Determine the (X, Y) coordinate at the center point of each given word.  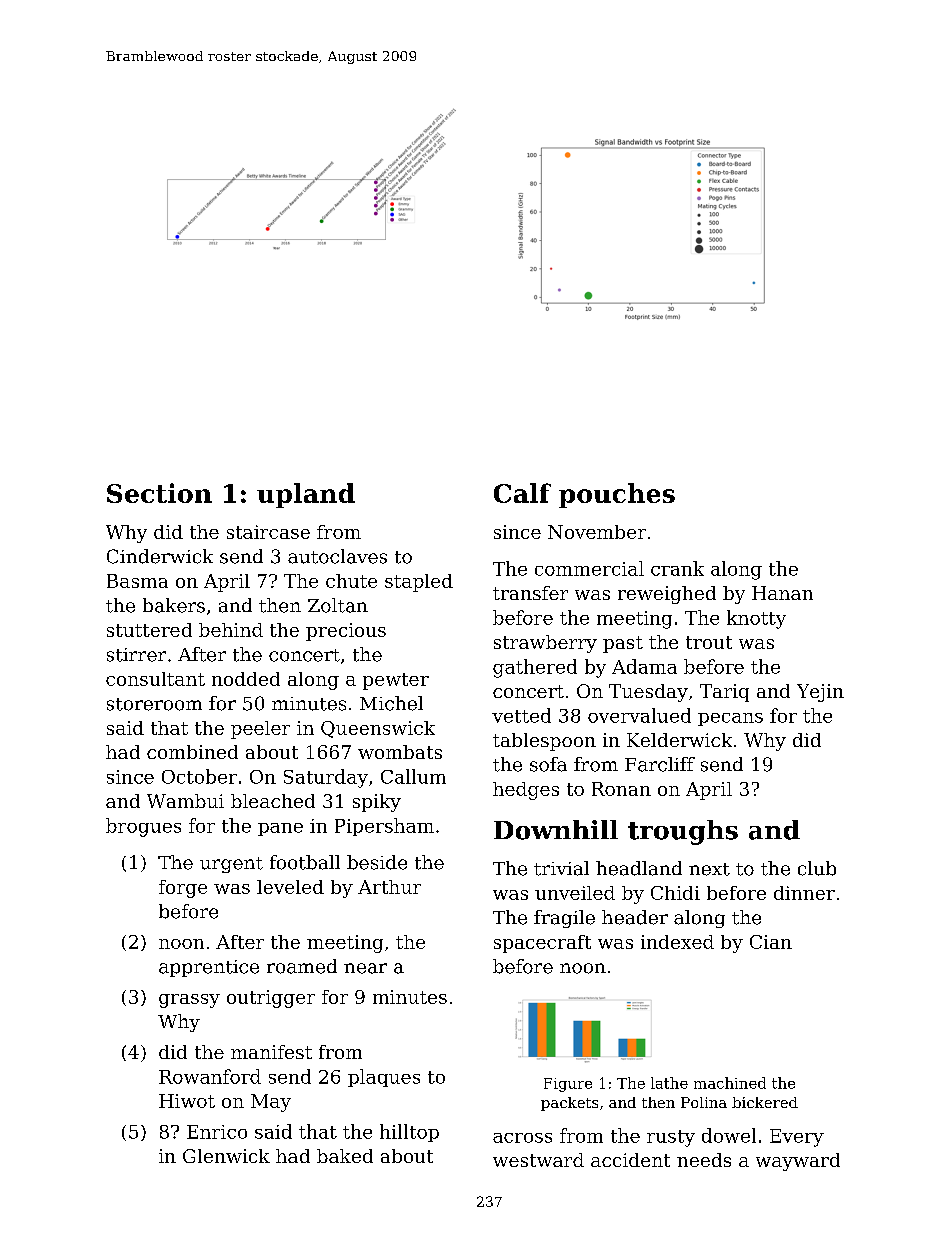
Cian (771, 942)
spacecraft (542, 944)
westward (538, 1160)
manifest (271, 1052)
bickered (765, 1102)
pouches (617, 495)
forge (183, 889)
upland (306, 495)
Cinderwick (160, 556)
